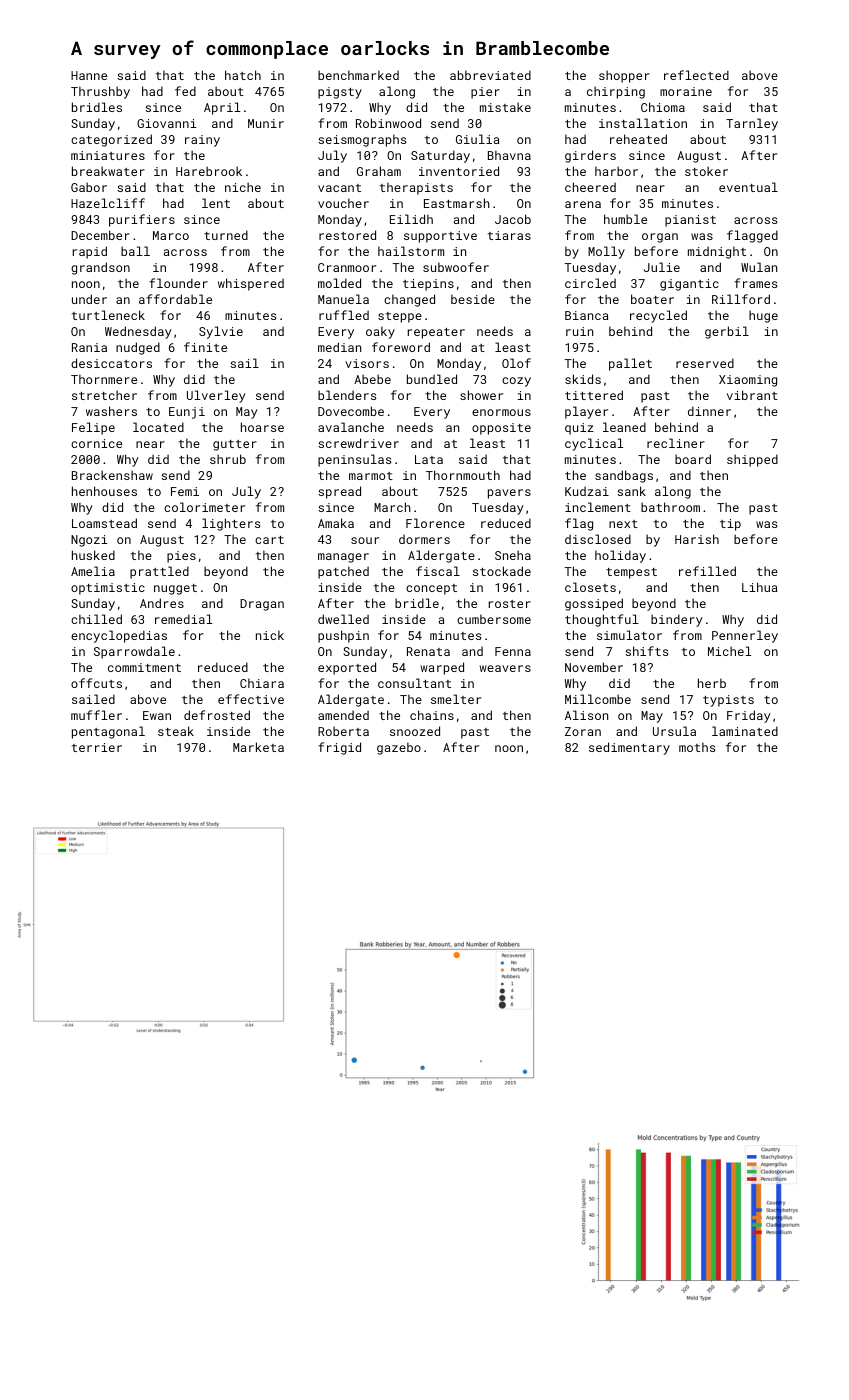 Image resolution: width=849 pixels, height=1400 pixels. Describe the element at coordinates (339, 748) in the screenshot. I see `frigid` at that location.
